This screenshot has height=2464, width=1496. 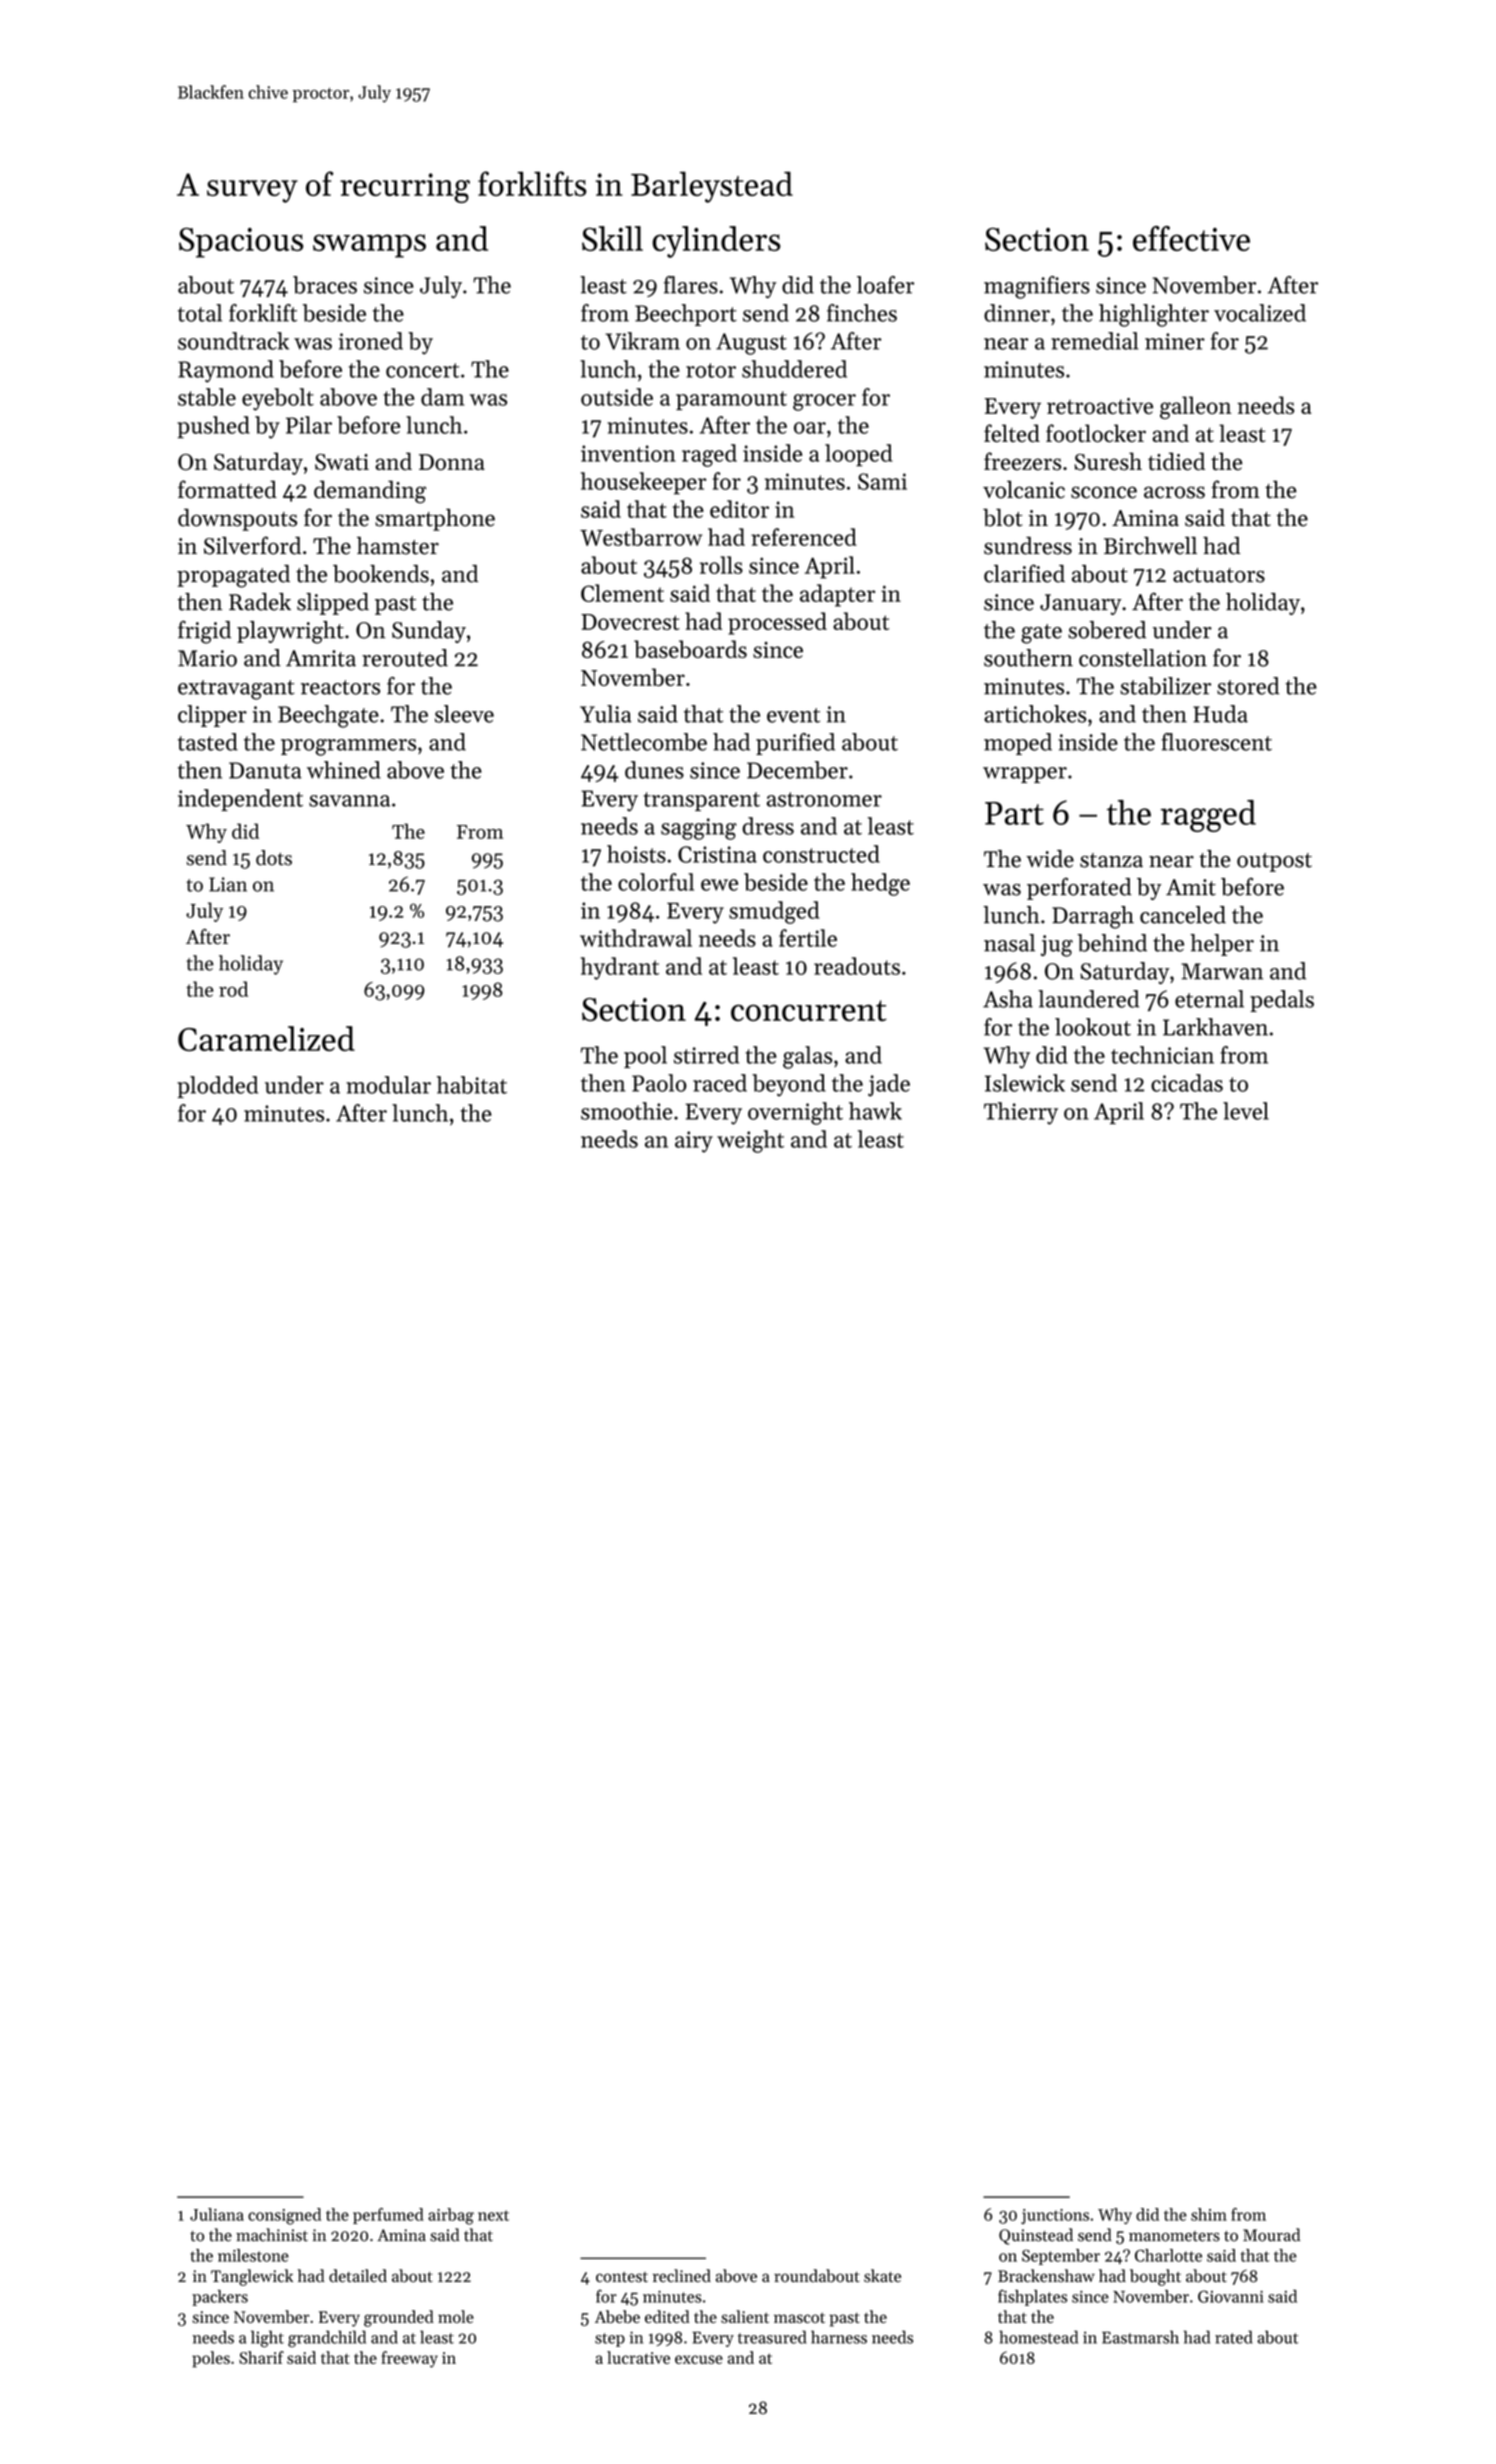 I want to click on airbag, so click(x=451, y=2216).
